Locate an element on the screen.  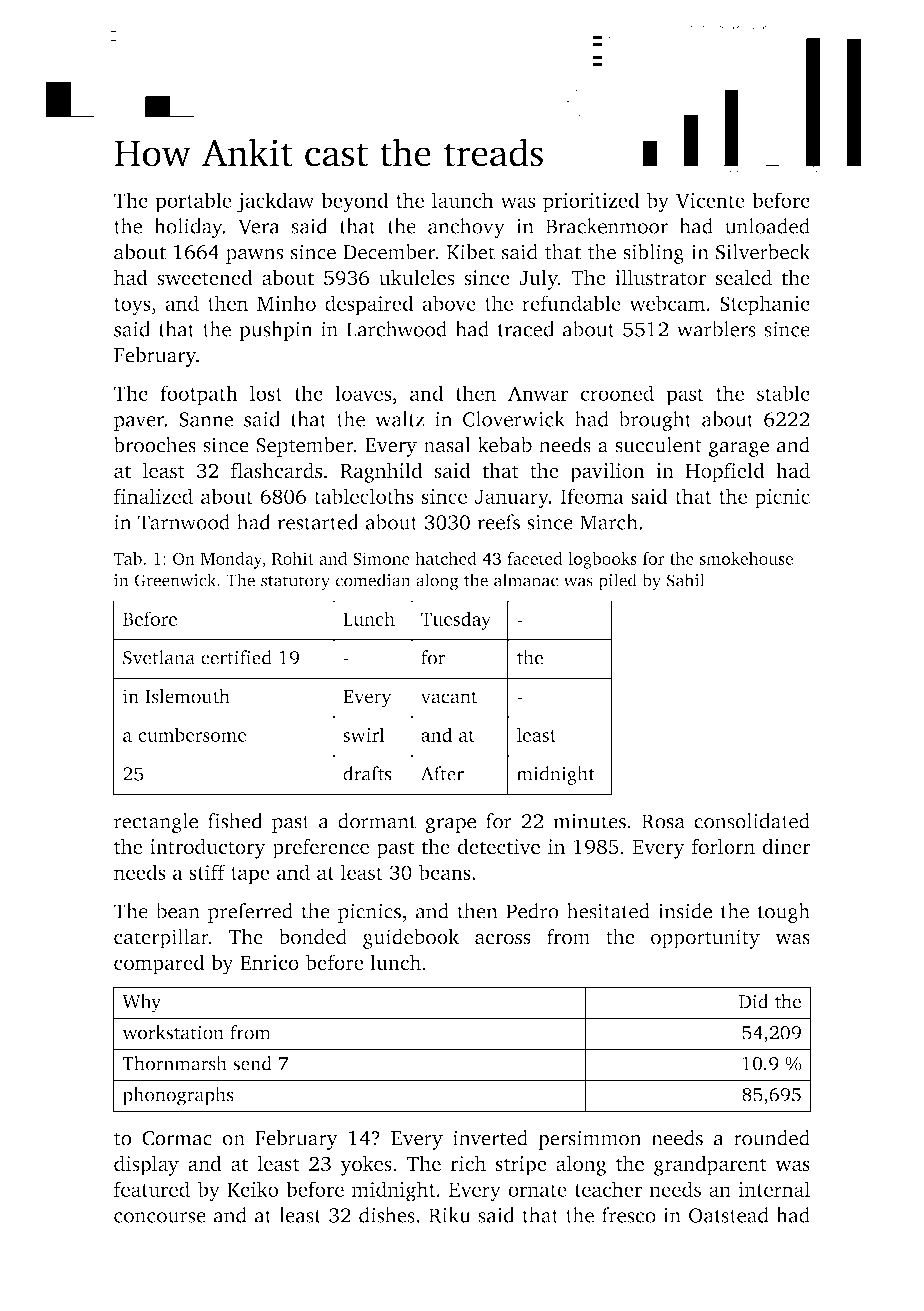
Anwar is located at coordinates (538, 393).
